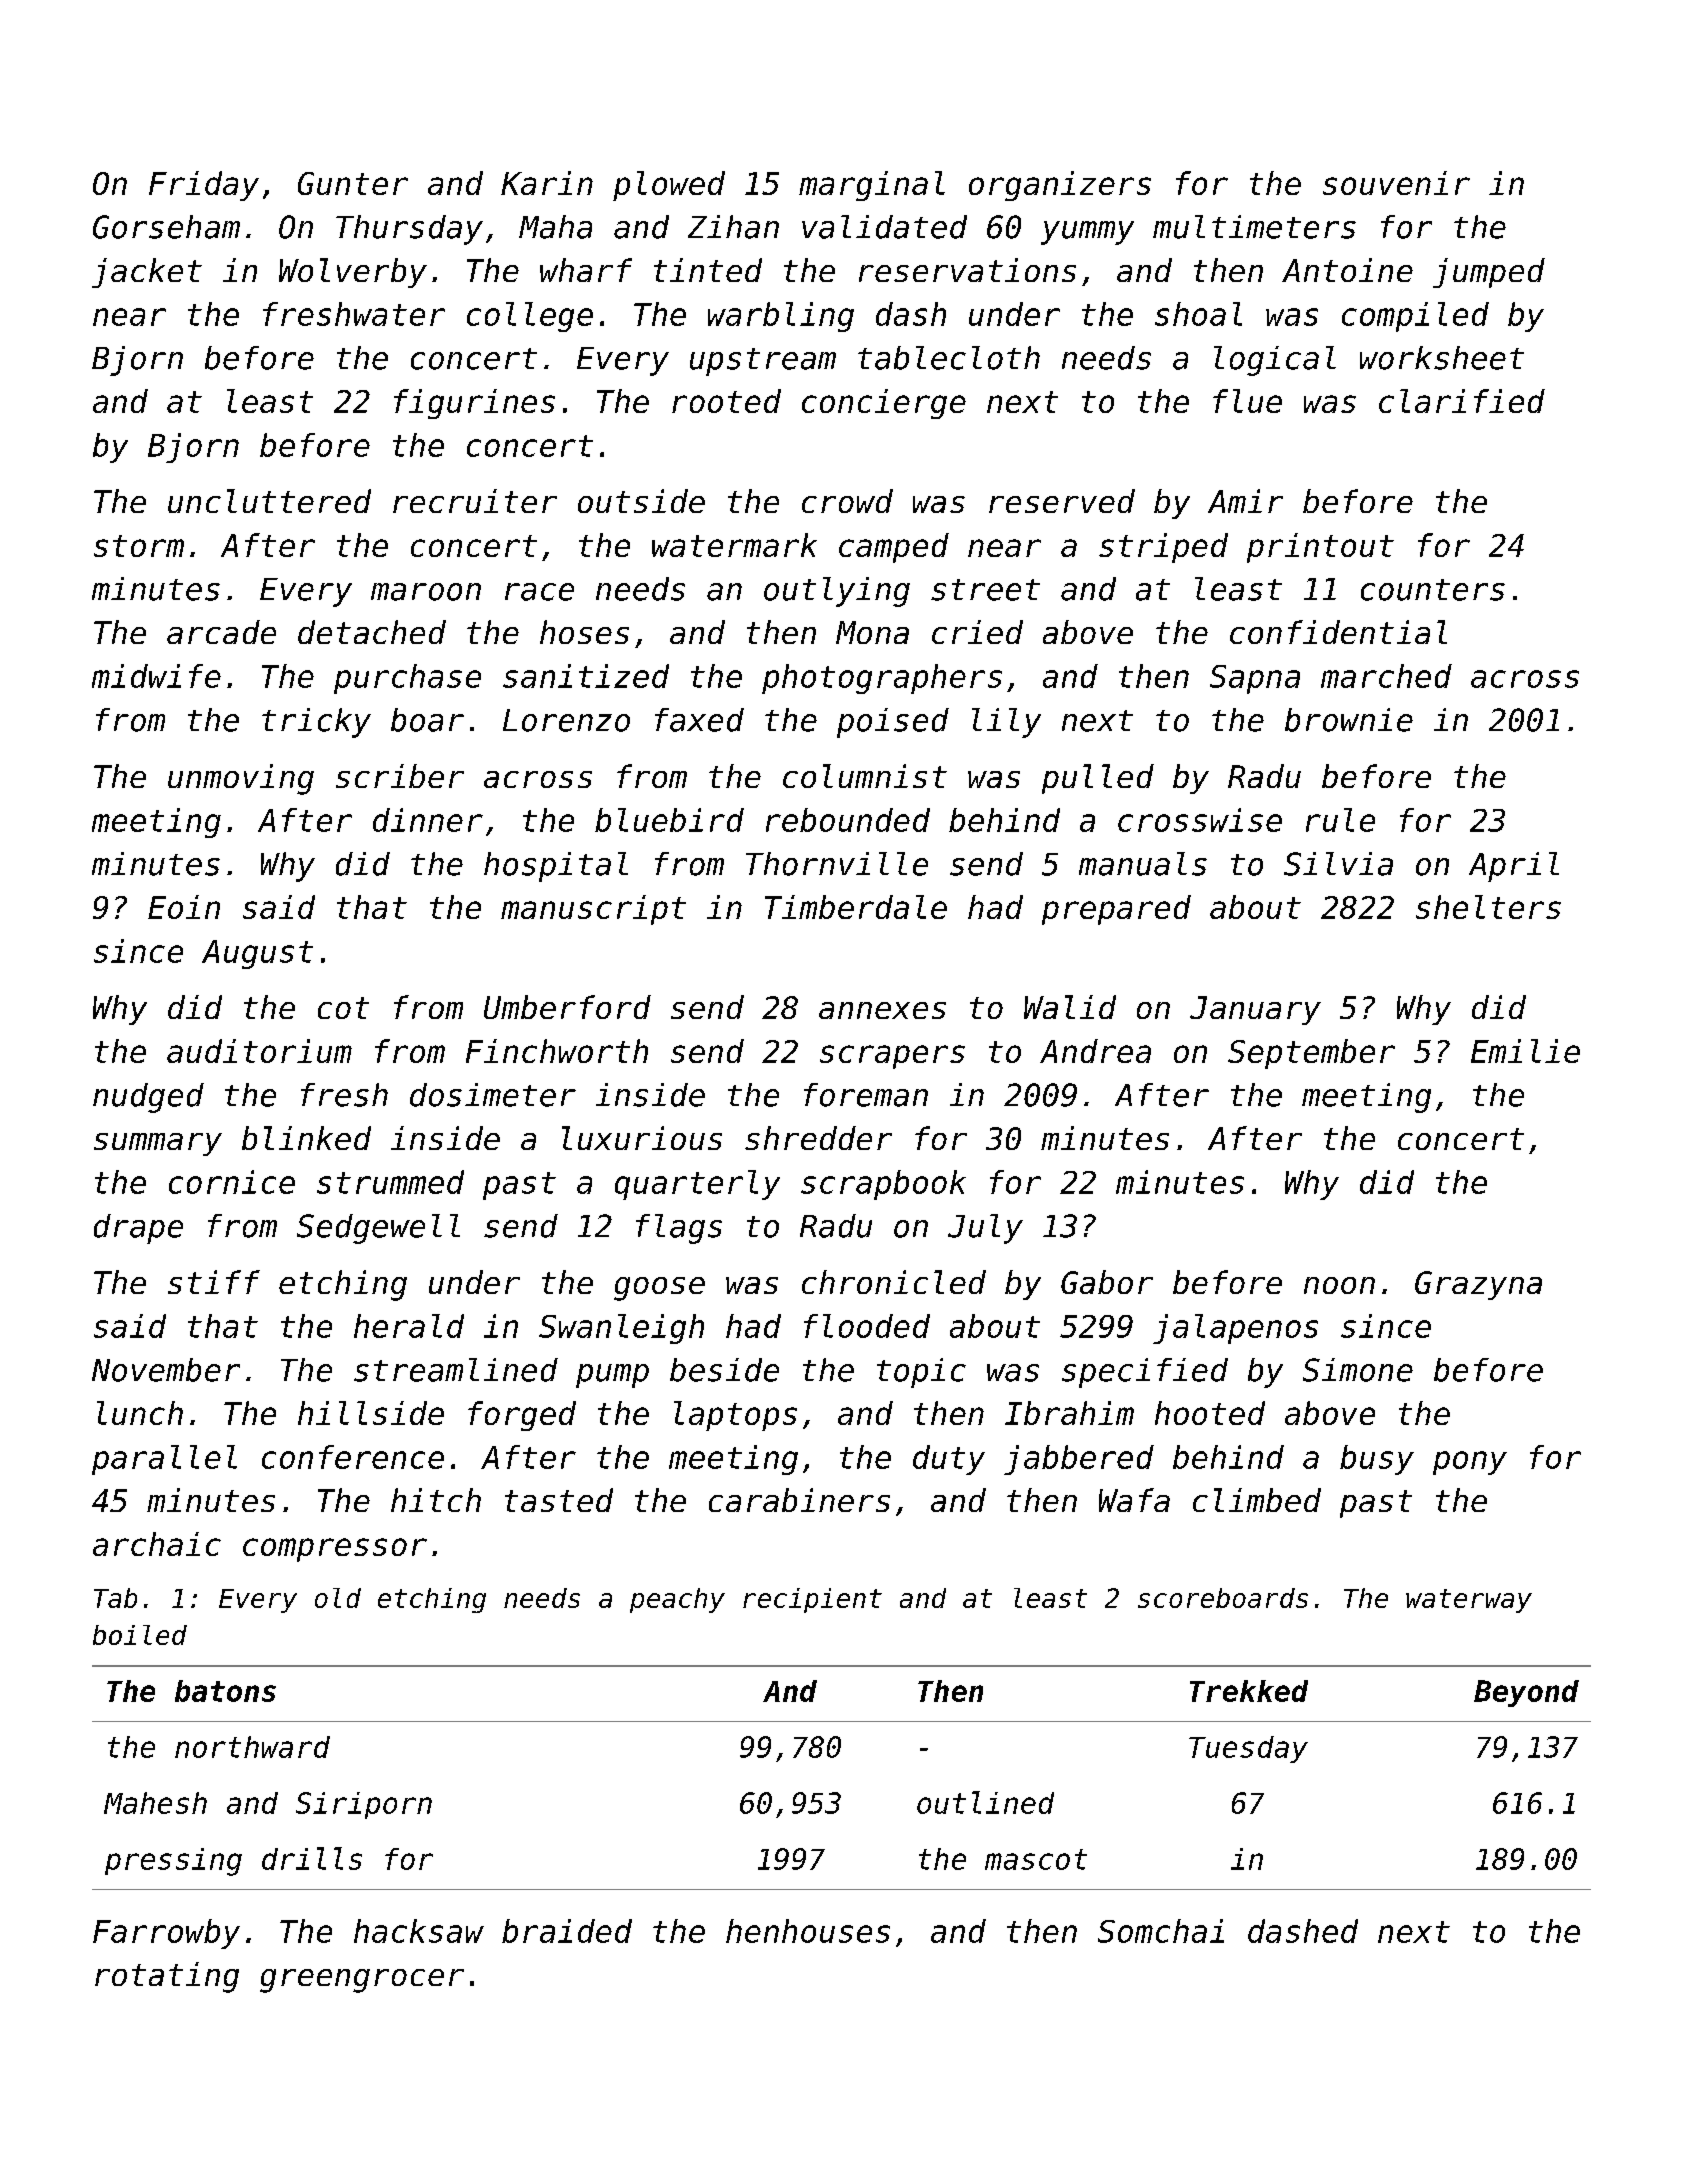 The image size is (1683, 2178). I want to click on old, so click(338, 1598).
